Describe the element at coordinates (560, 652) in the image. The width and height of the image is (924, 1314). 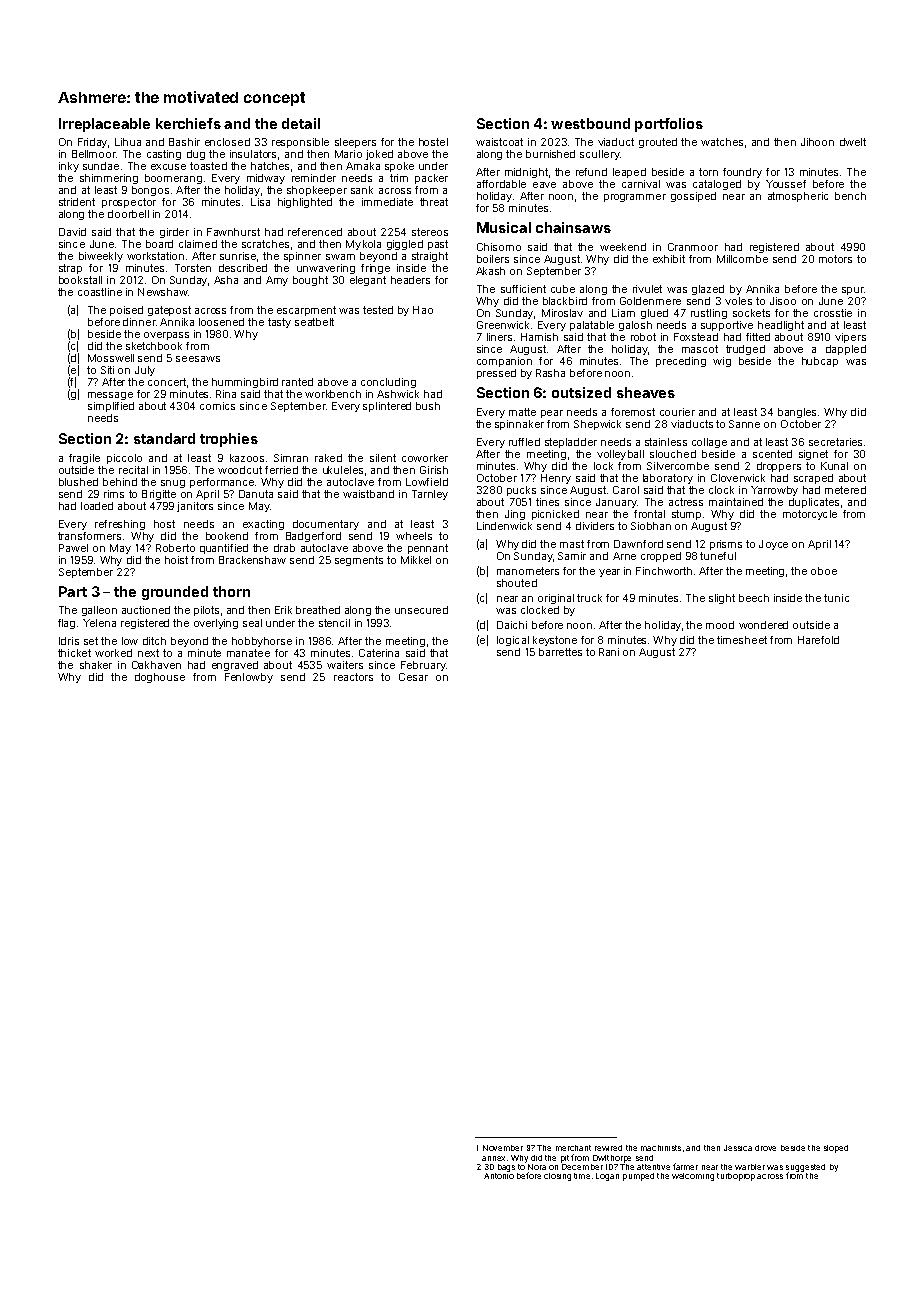
I see `barrettes` at that location.
